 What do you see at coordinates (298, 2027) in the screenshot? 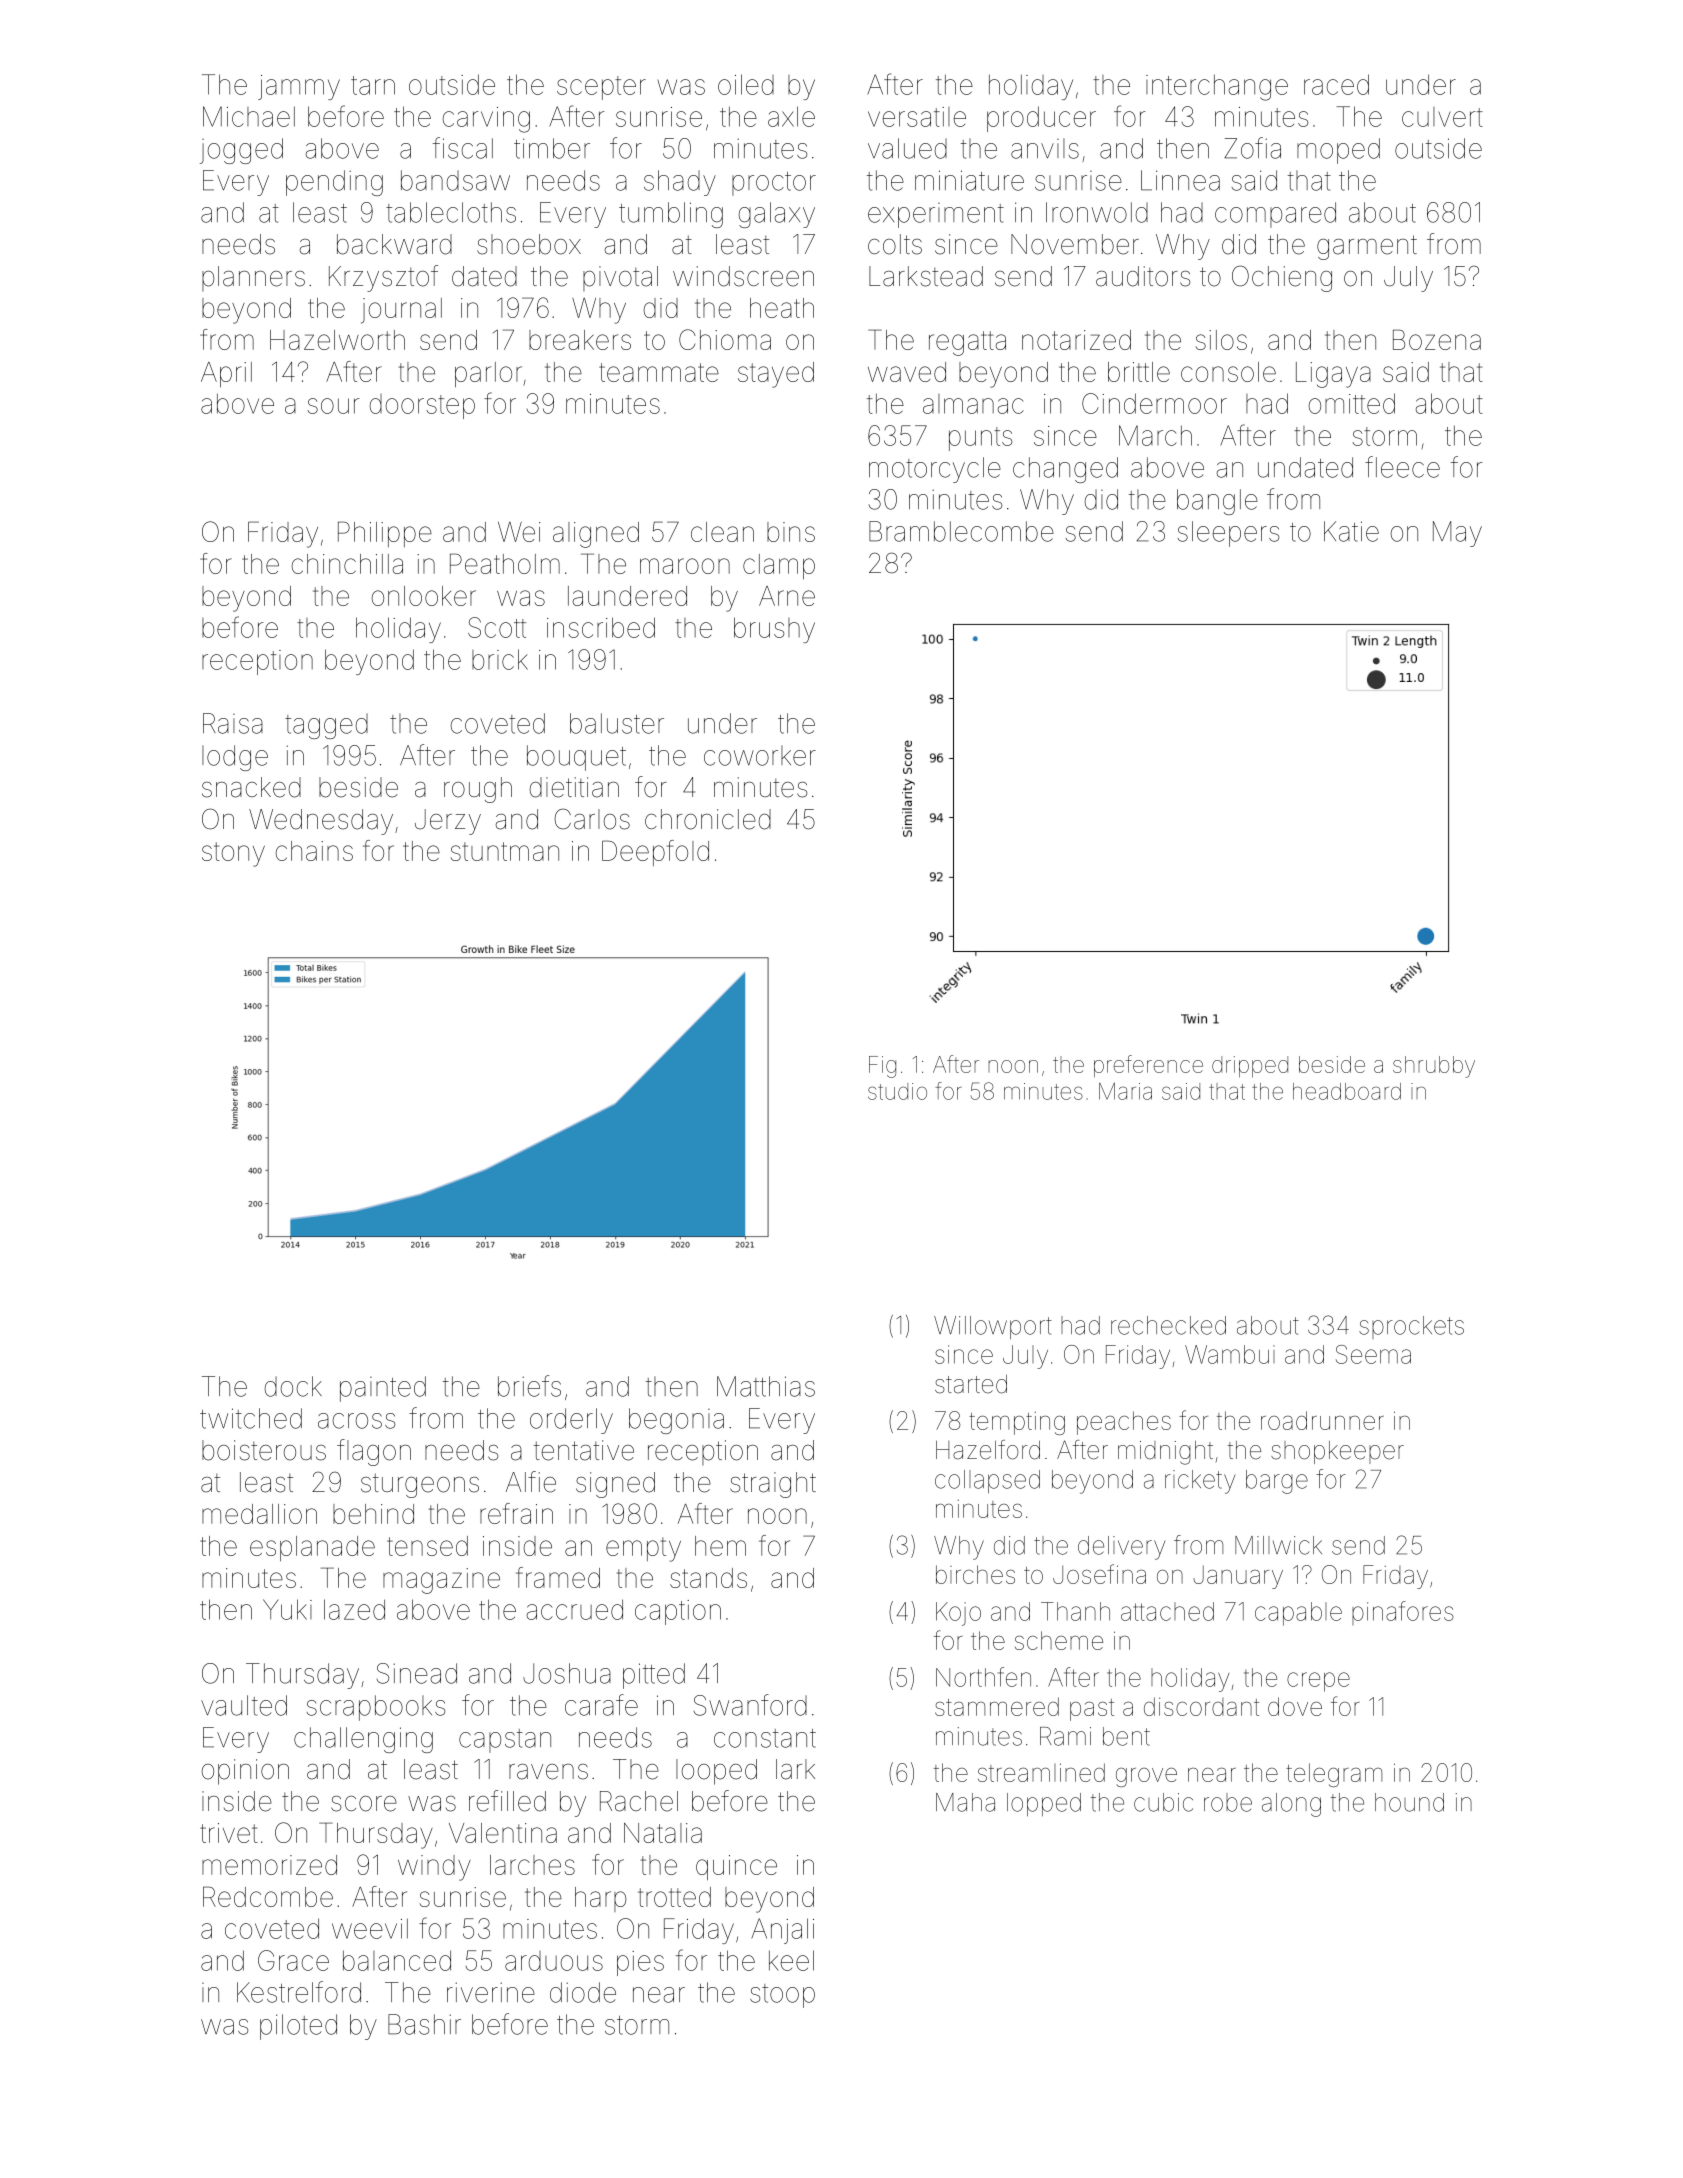
I see `piloted` at bounding box center [298, 2027].
